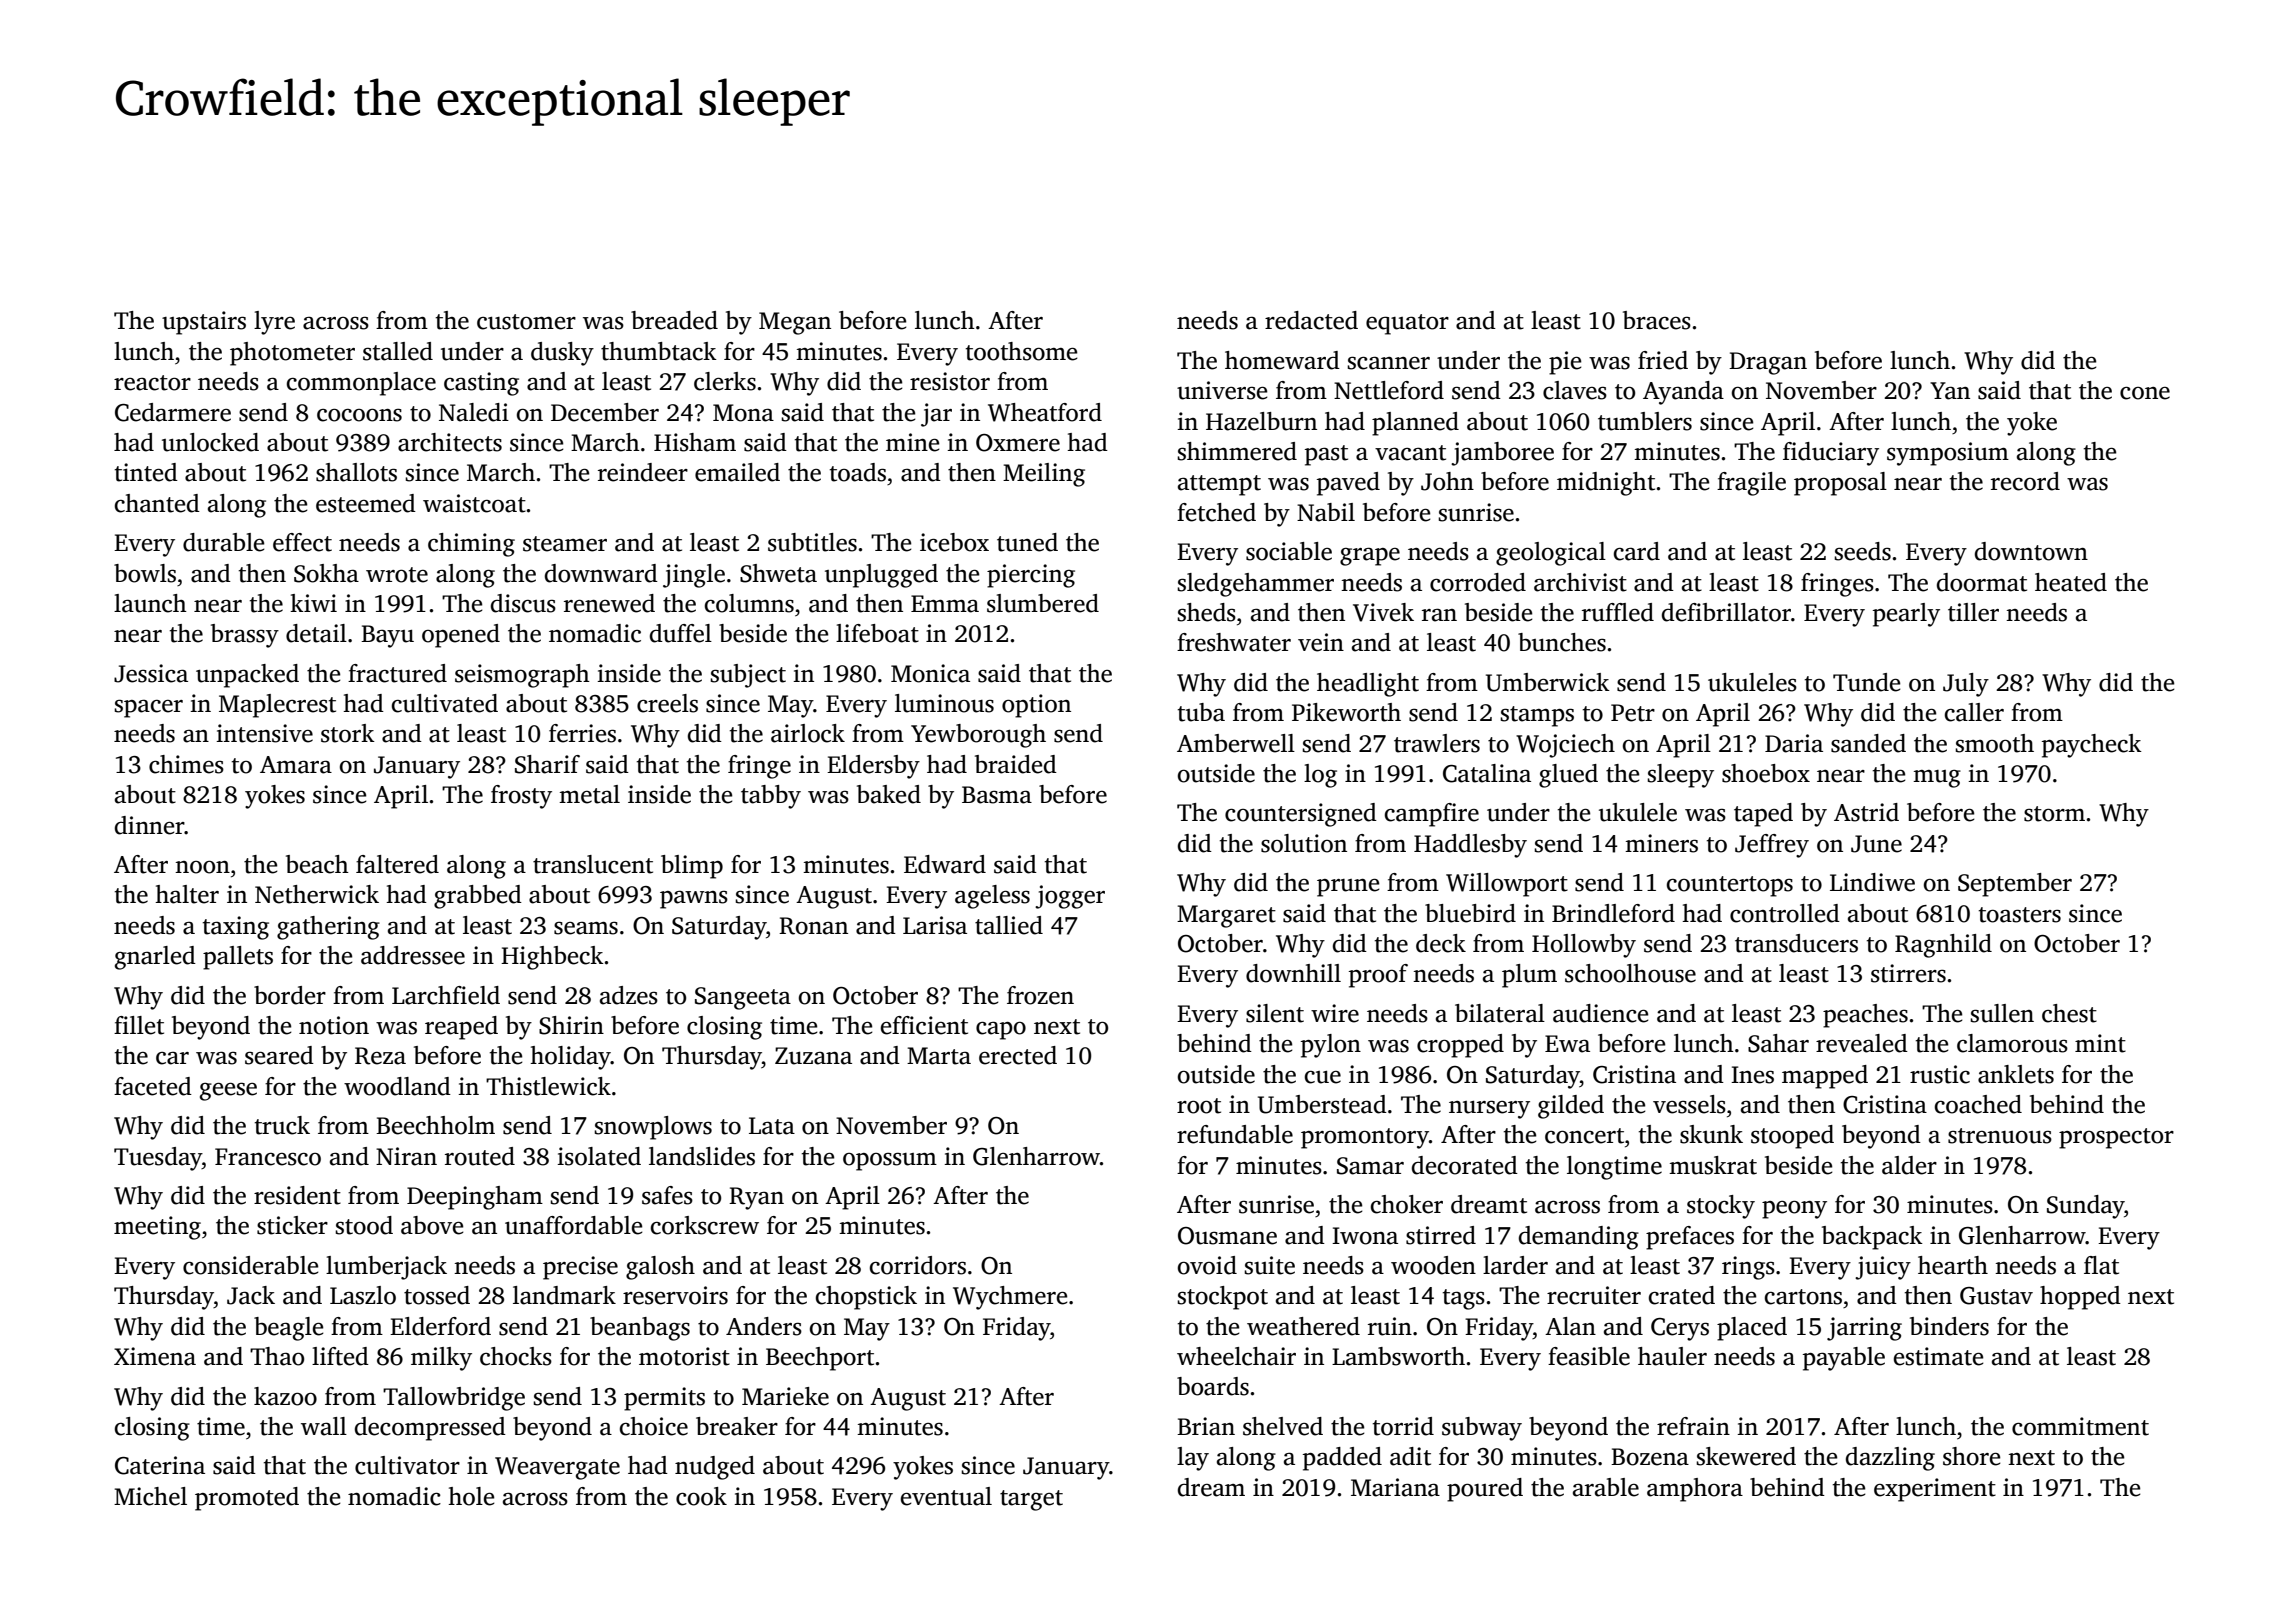 This page has height=1620, width=2292. What do you see at coordinates (1633, 713) in the page?
I see `Petr` at bounding box center [1633, 713].
